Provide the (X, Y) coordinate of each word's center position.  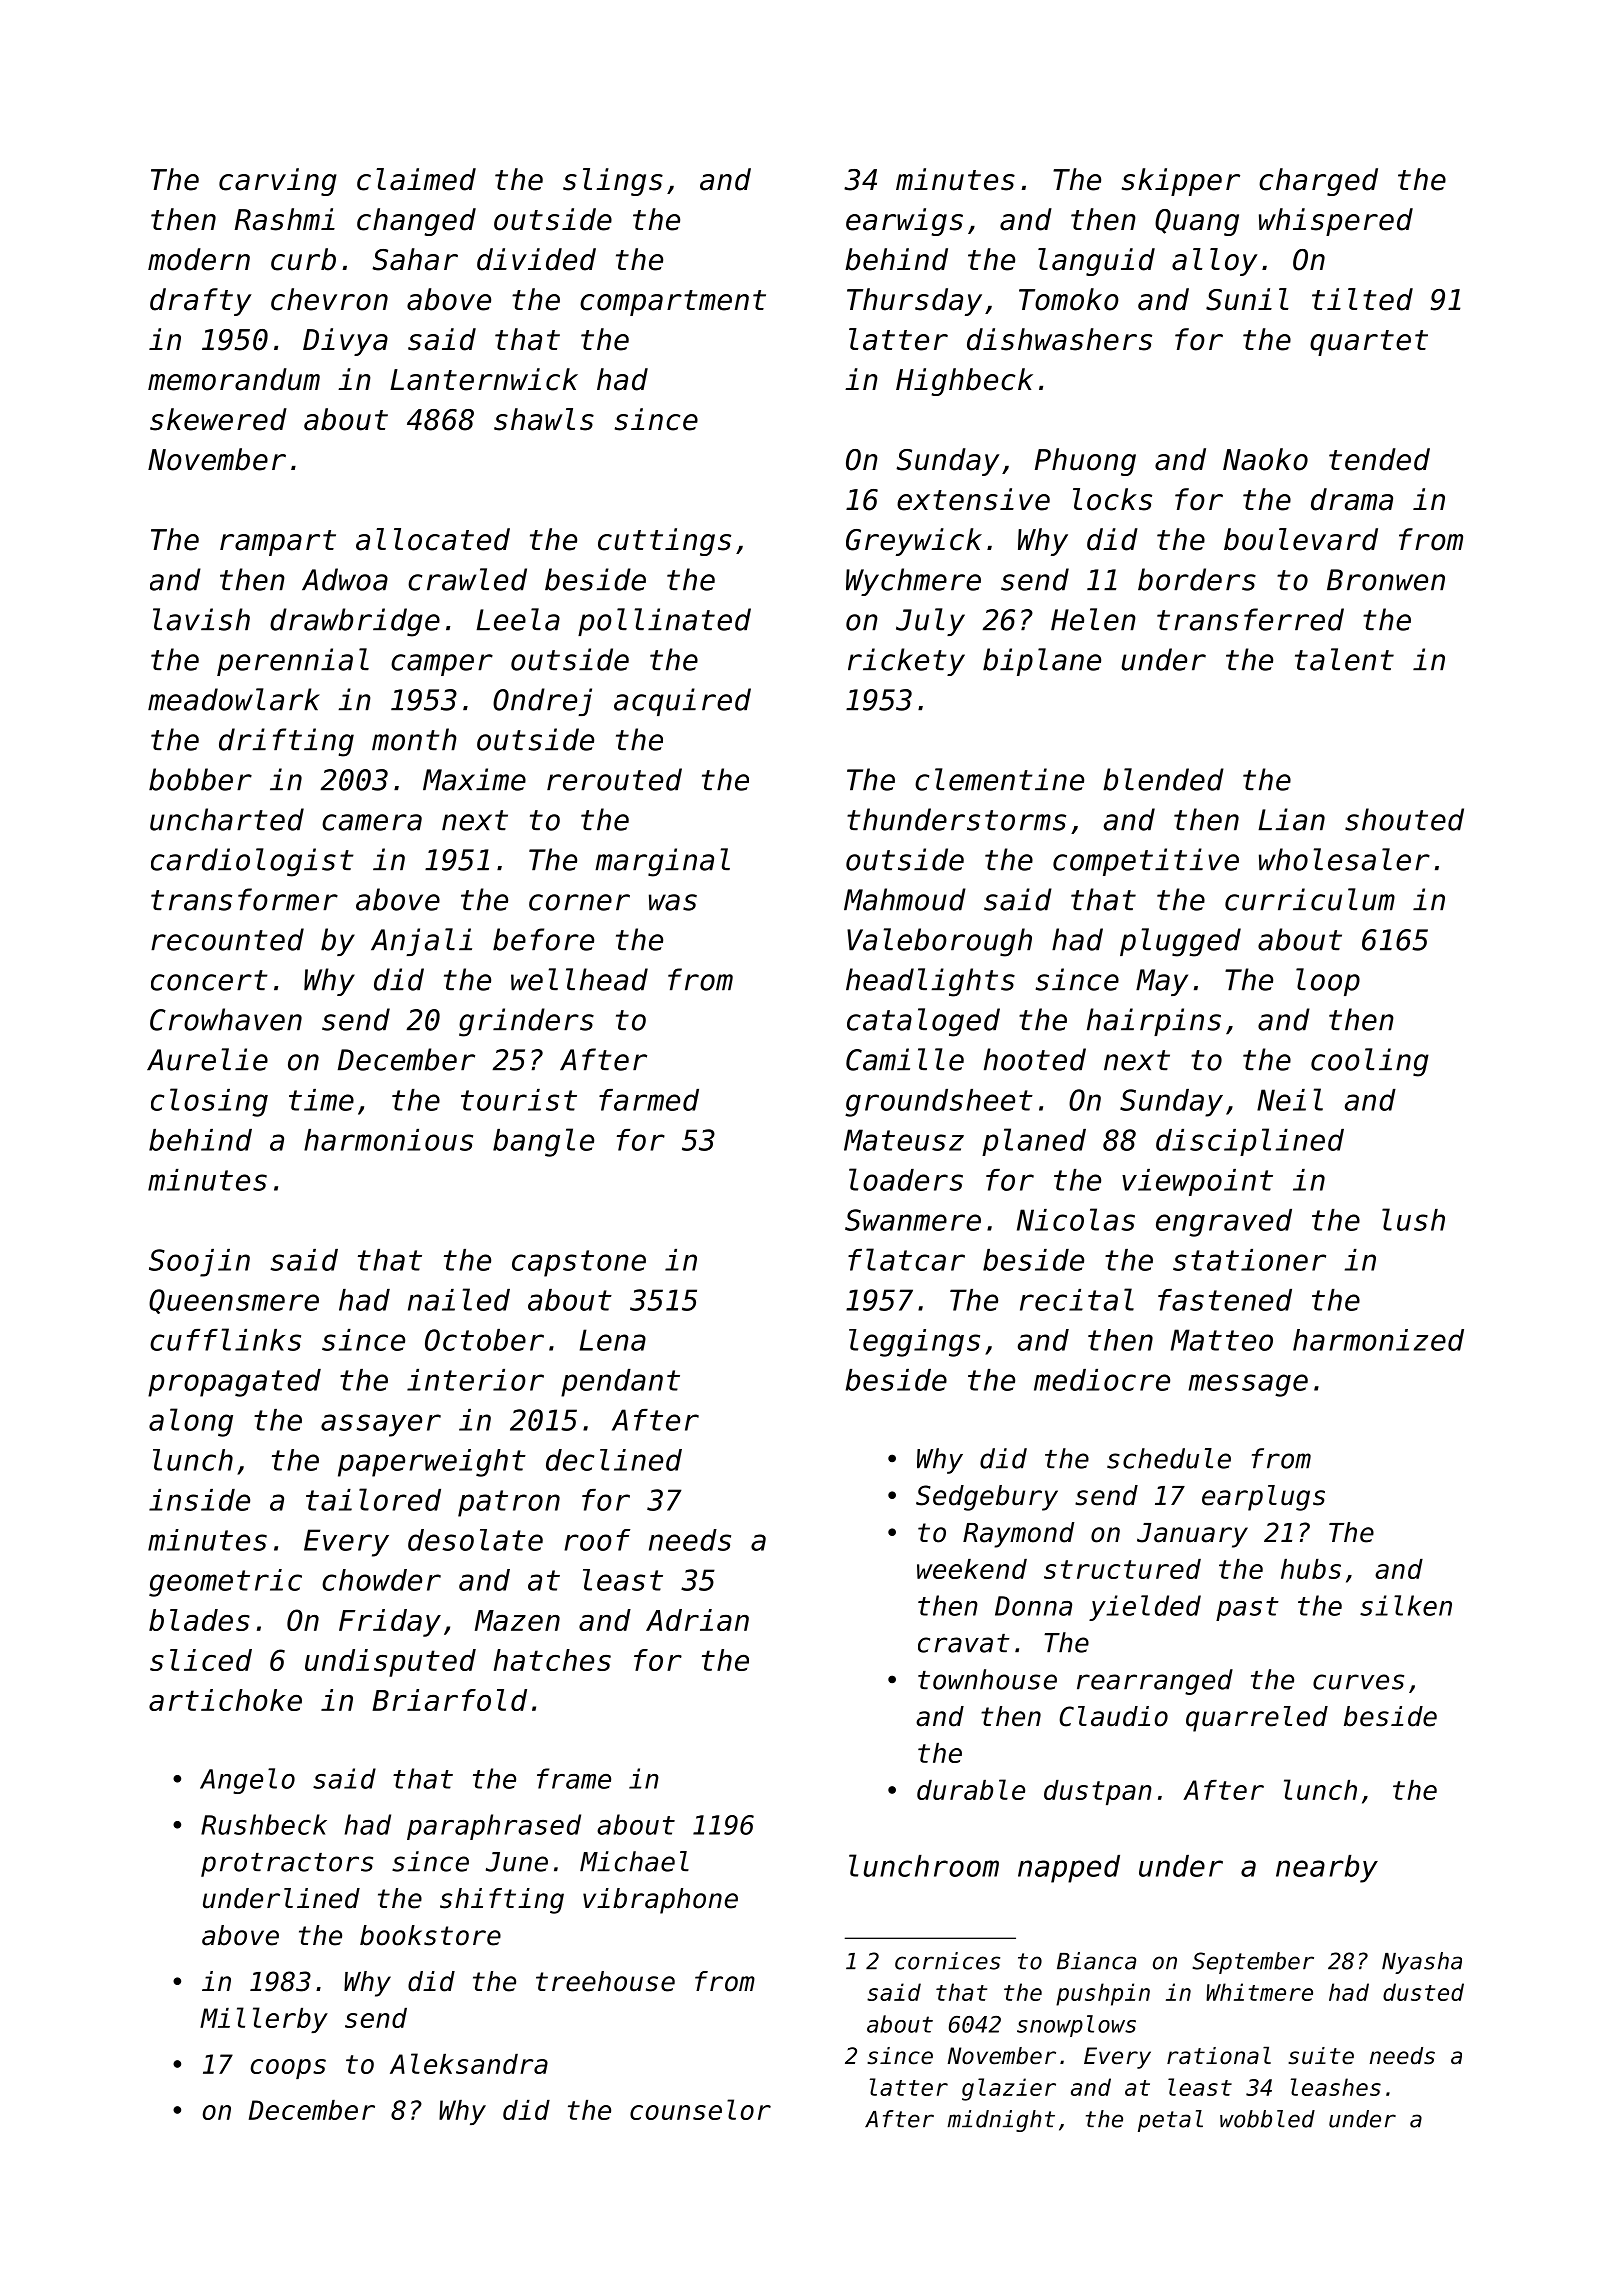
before (543, 939)
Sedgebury (987, 1498)
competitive (1146, 862)
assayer (381, 1425)
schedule (1169, 1458)
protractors (287, 1865)
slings (613, 182)
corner (579, 902)
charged (1318, 182)
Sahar (415, 259)
